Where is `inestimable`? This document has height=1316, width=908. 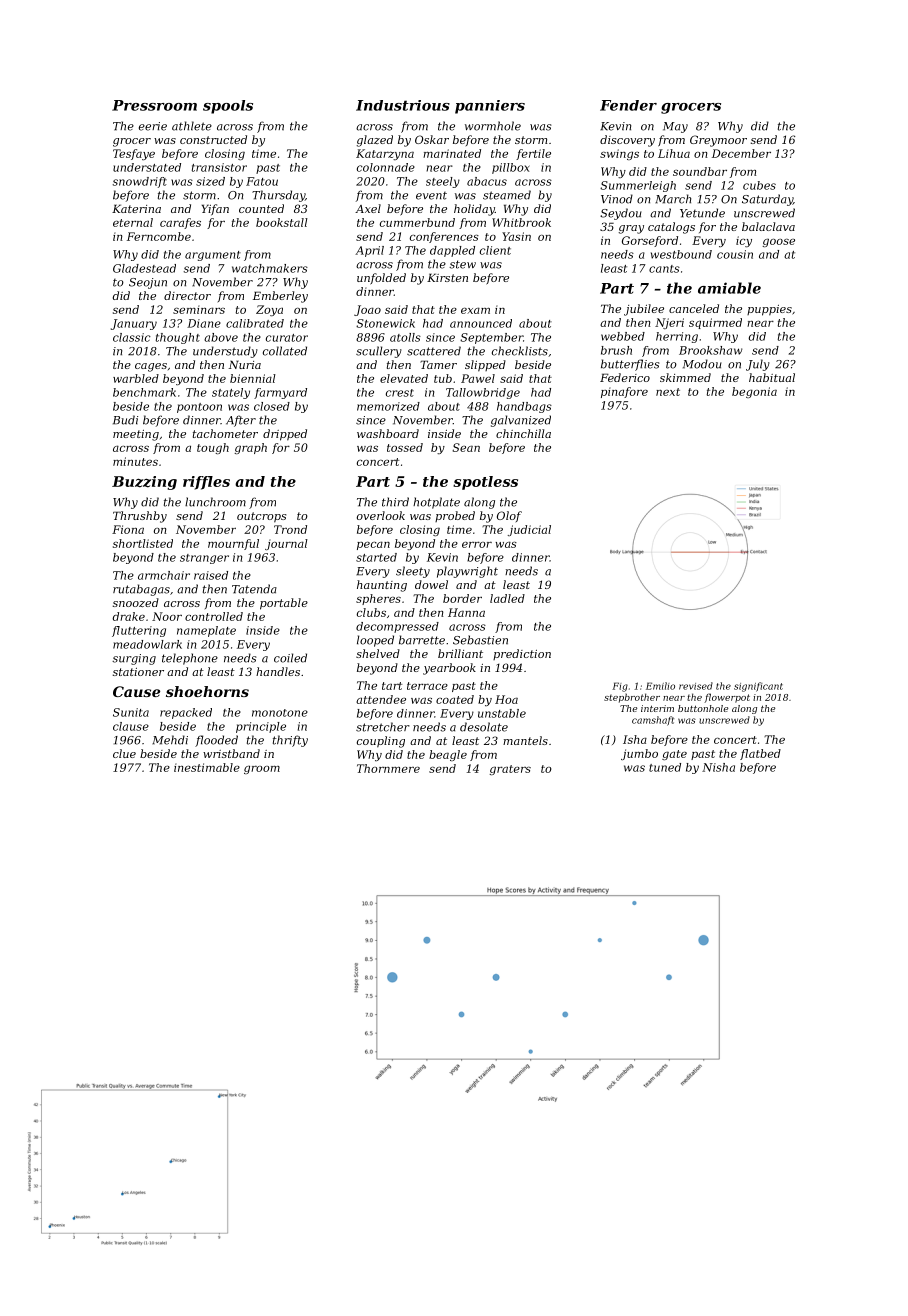
inestimable is located at coordinates (207, 767).
